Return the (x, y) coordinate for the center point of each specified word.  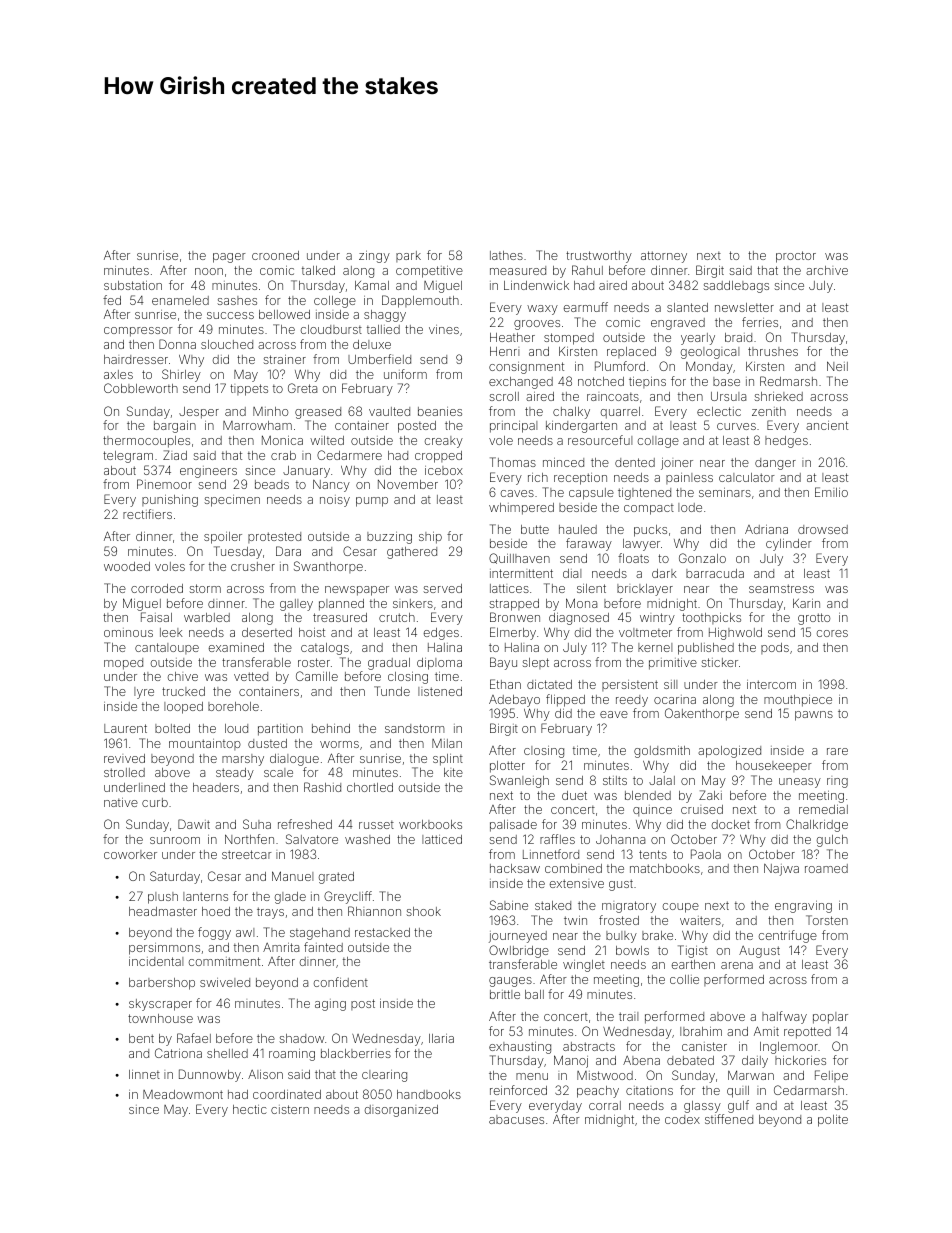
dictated (549, 684)
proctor (796, 257)
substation (133, 285)
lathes (506, 255)
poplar (830, 1018)
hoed (216, 911)
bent (141, 1038)
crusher (253, 566)
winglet (584, 966)
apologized (729, 752)
